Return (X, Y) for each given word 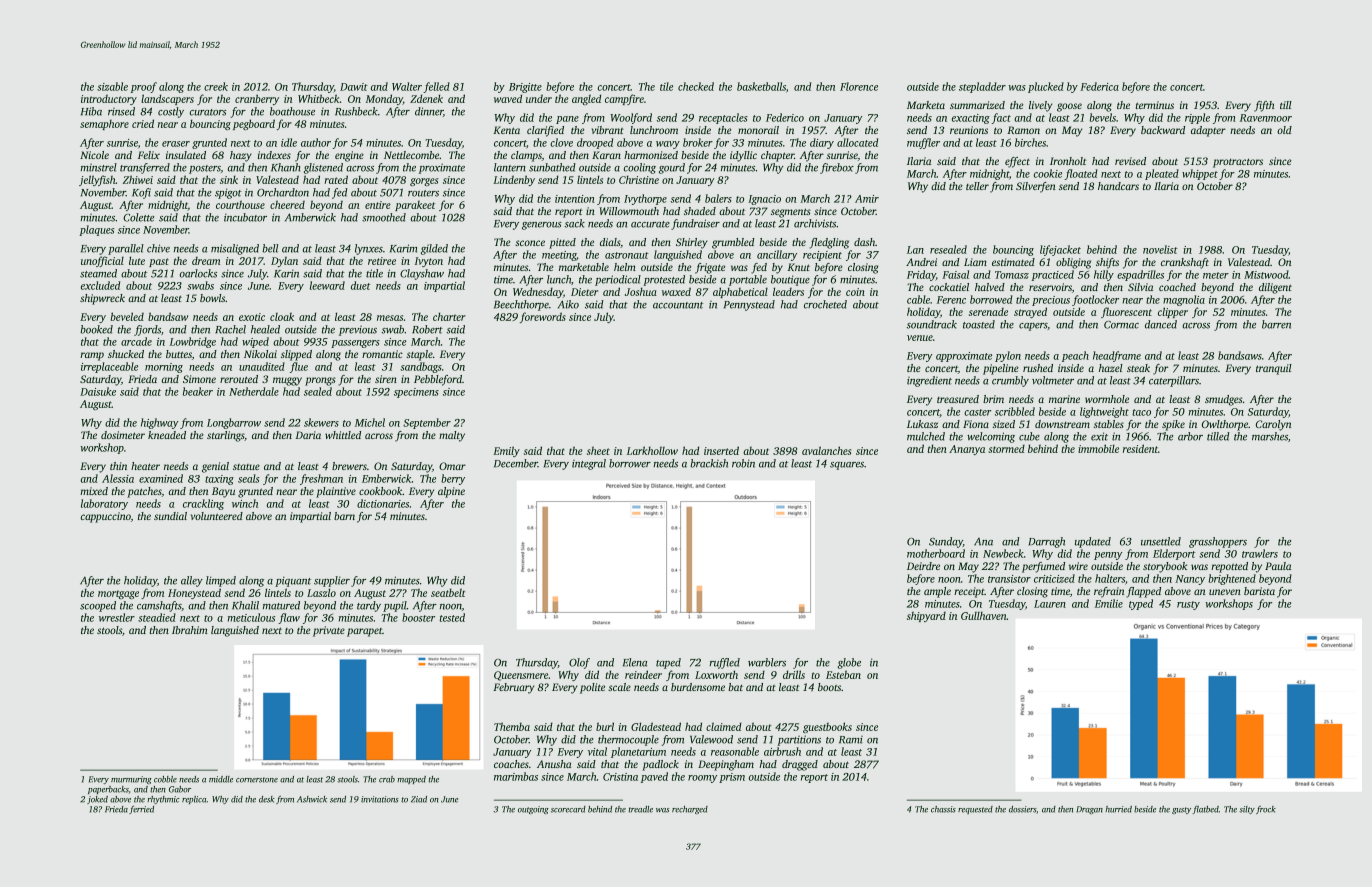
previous (358, 331)
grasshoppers (1218, 542)
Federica (1099, 86)
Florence (859, 86)
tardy (369, 606)
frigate (710, 268)
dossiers (1022, 809)
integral (589, 464)
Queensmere (521, 676)
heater (145, 466)
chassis (943, 809)
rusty (1188, 605)
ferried (141, 809)
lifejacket (1060, 250)
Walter (407, 86)
